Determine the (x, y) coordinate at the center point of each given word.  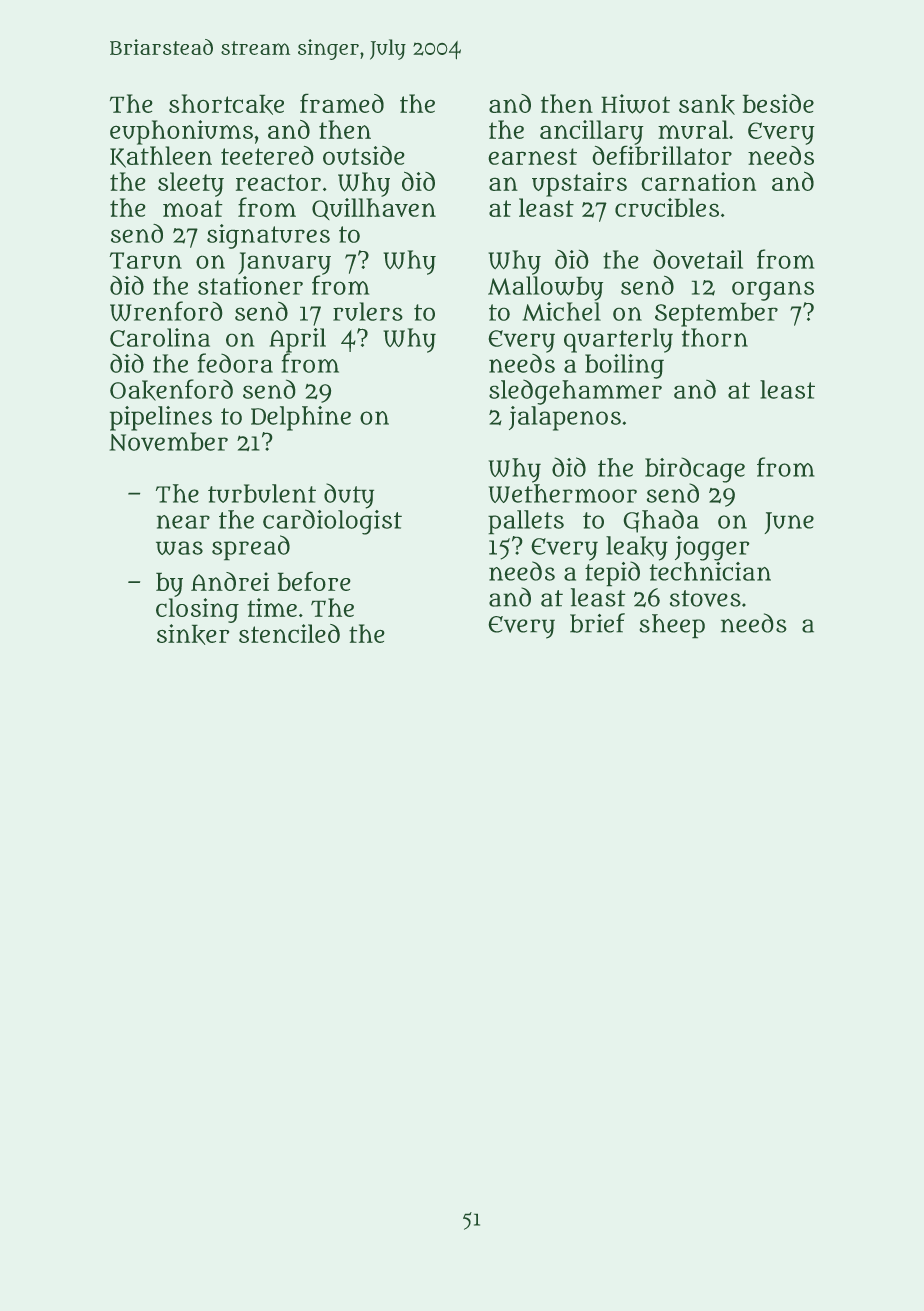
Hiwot (635, 104)
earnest (532, 156)
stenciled (289, 633)
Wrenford (166, 311)
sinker (193, 634)
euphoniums (181, 132)
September (716, 314)
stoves (705, 598)
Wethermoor (562, 493)
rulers (368, 311)
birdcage (695, 470)
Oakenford (171, 390)
